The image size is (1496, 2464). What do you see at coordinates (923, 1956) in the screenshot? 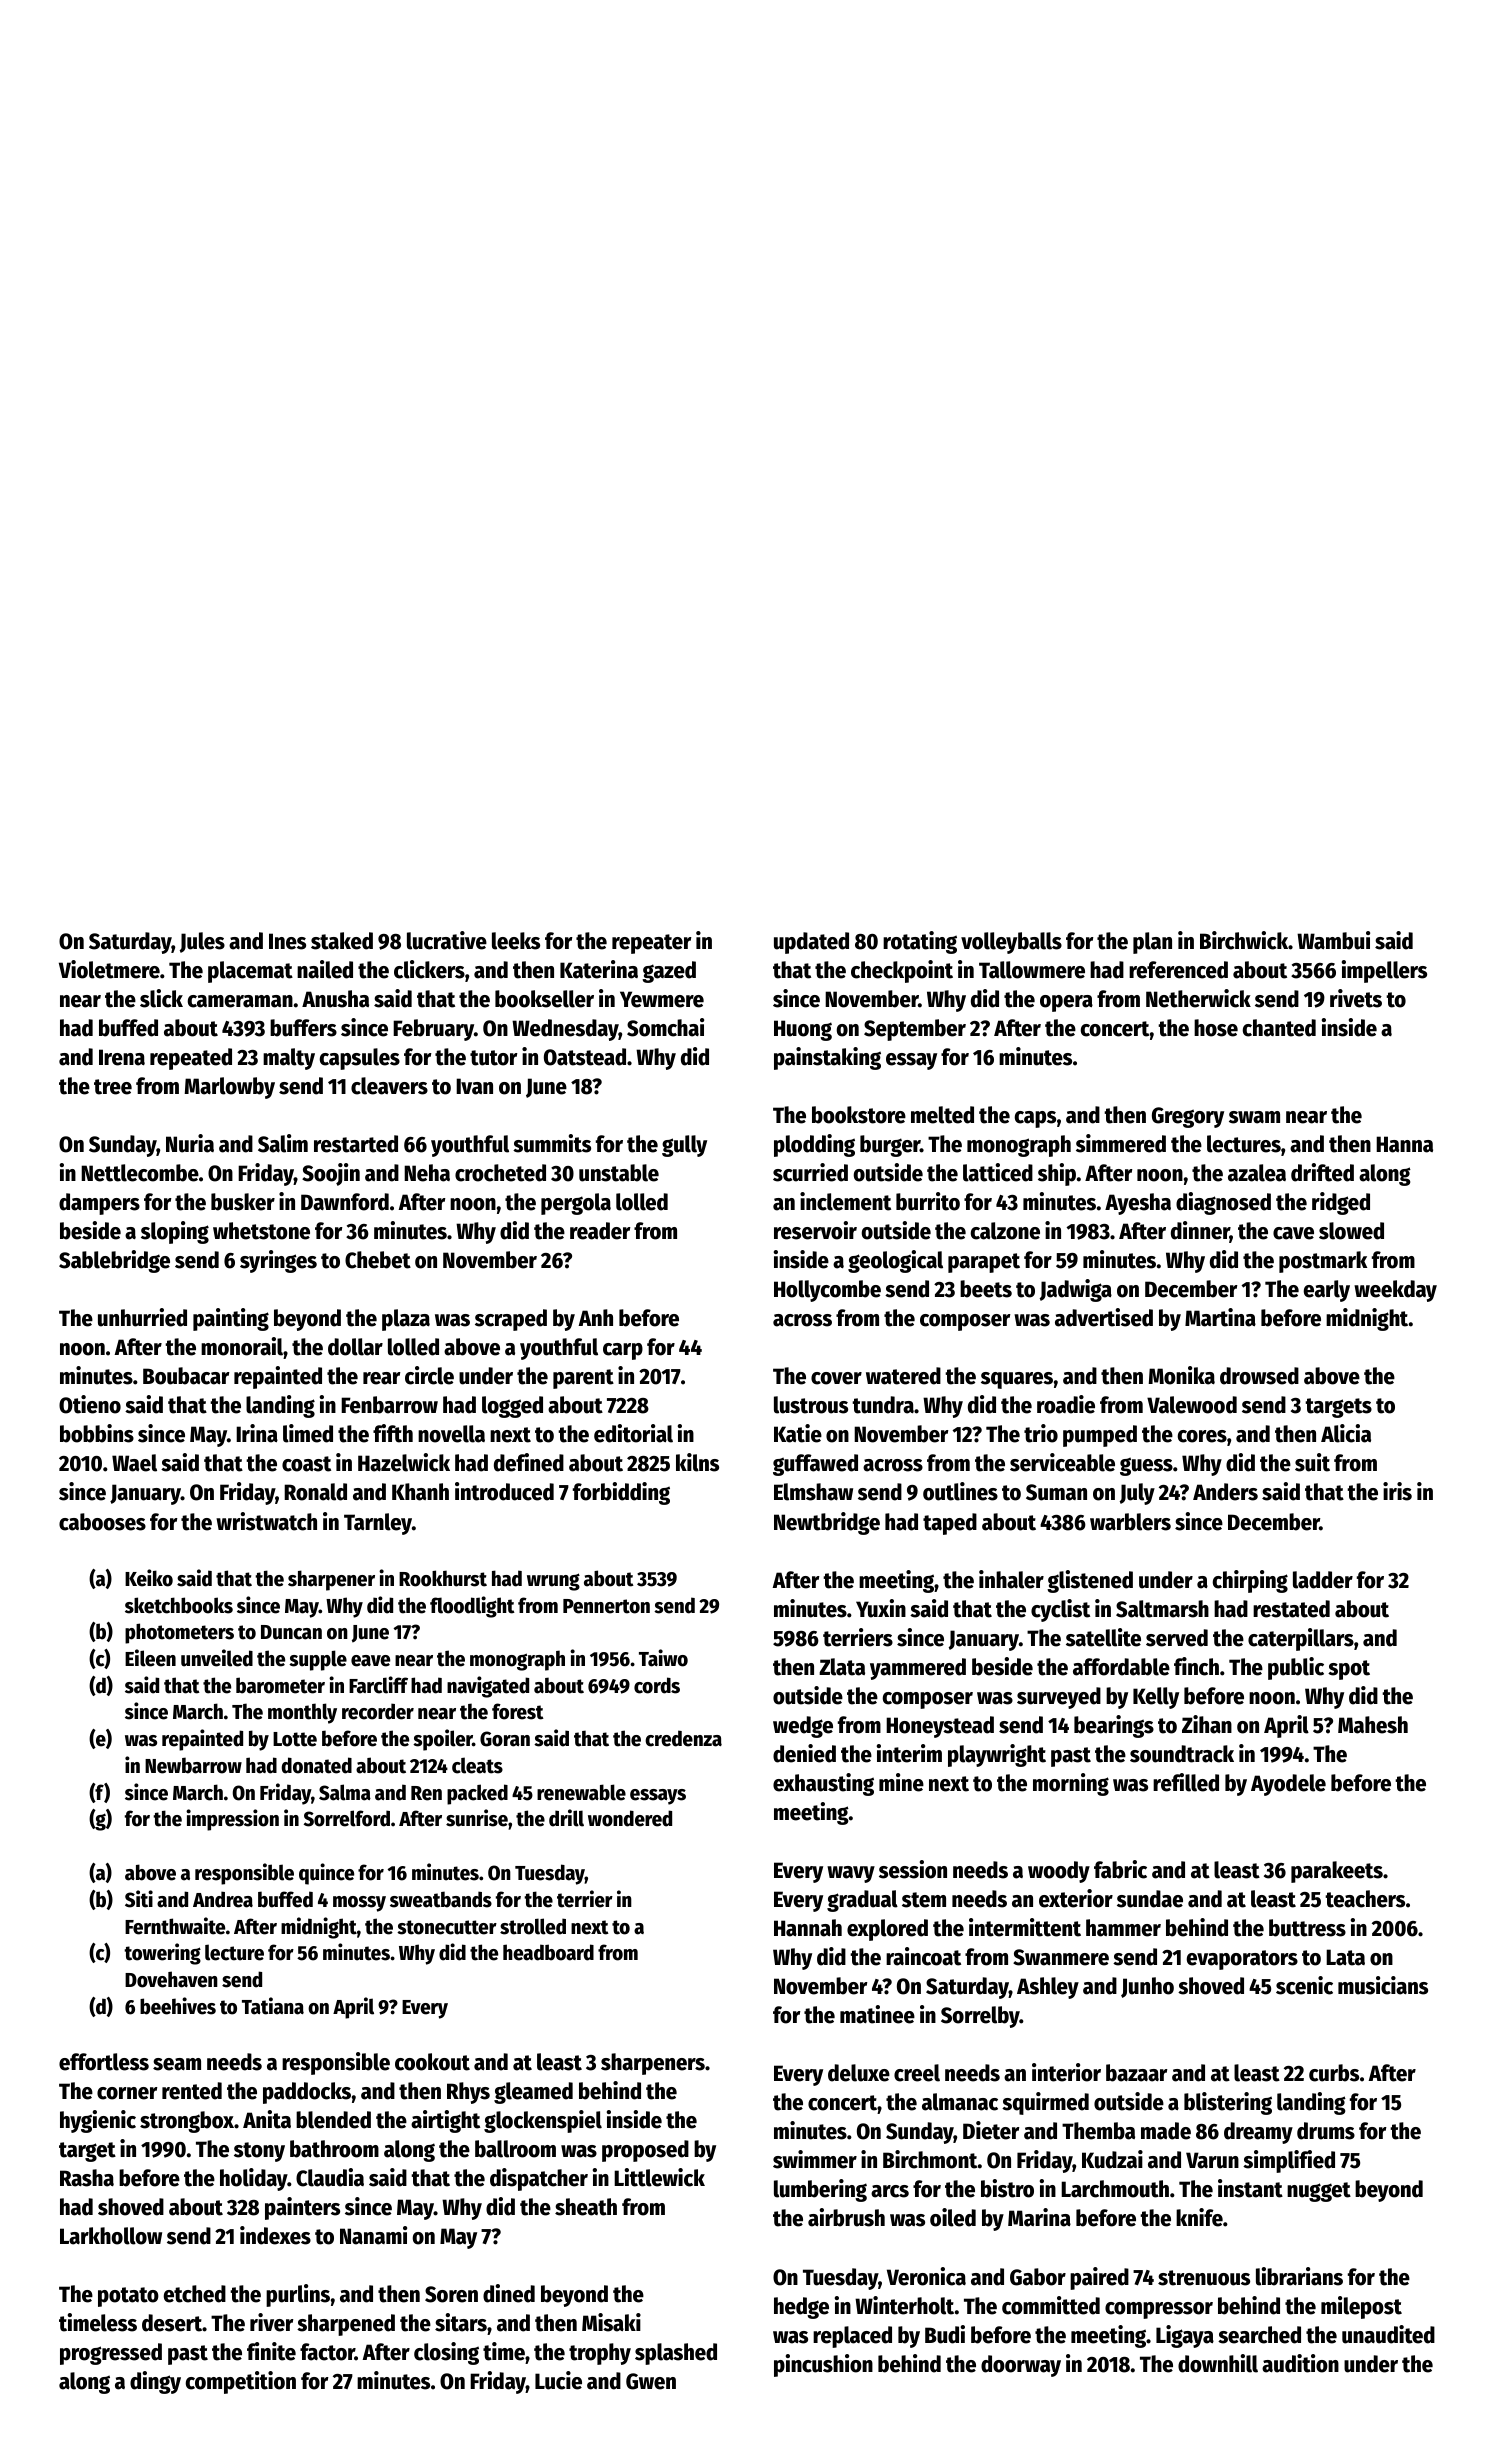
I see `raincoat` at bounding box center [923, 1956].
